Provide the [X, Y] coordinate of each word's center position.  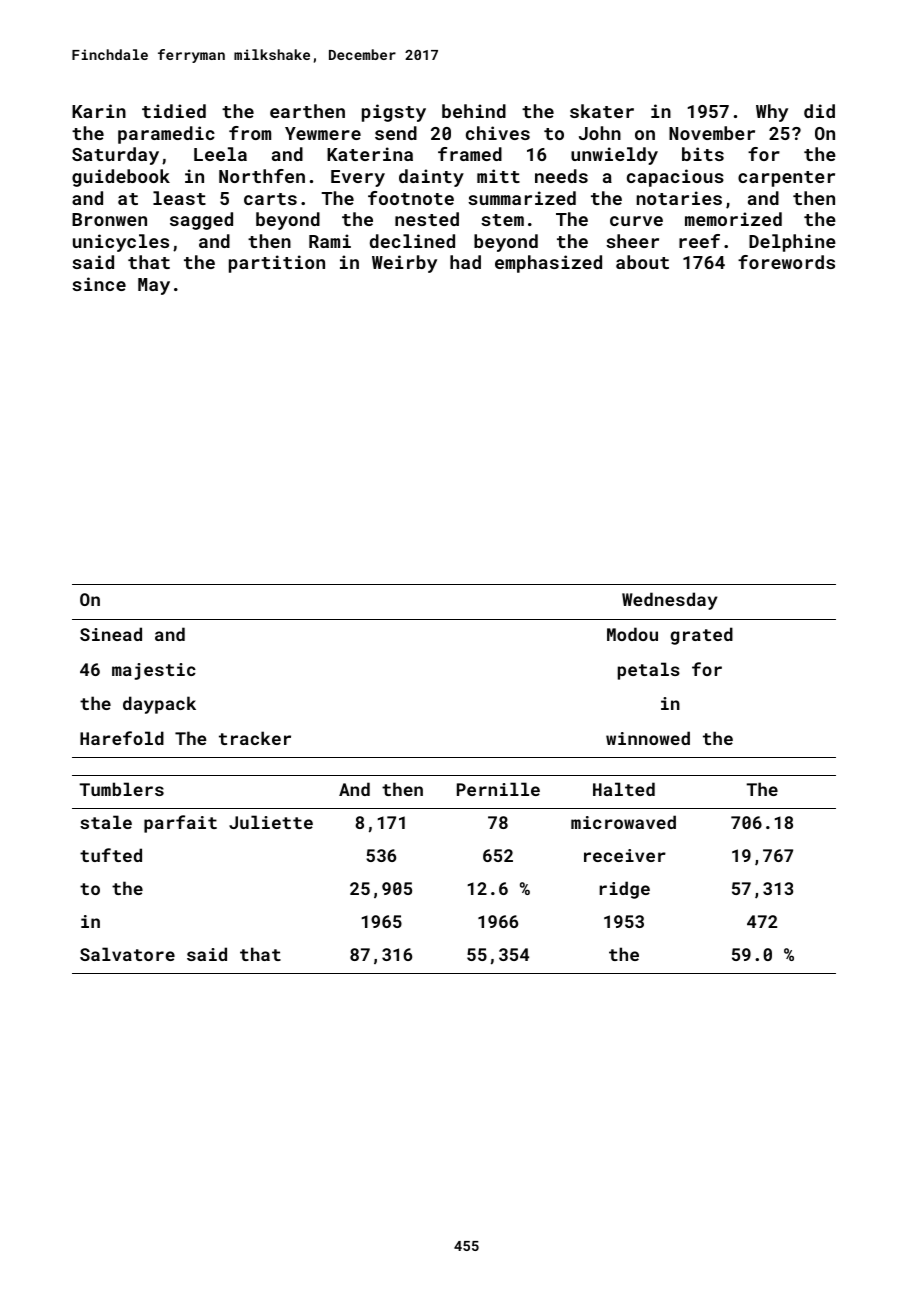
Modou [632, 634]
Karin [99, 111]
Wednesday [669, 601]
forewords [786, 262]
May [154, 286]
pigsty [394, 113]
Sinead [111, 634]
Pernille [498, 789]
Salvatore [127, 954]
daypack [159, 705]
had [465, 262]
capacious [675, 178]
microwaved [623, 822]
